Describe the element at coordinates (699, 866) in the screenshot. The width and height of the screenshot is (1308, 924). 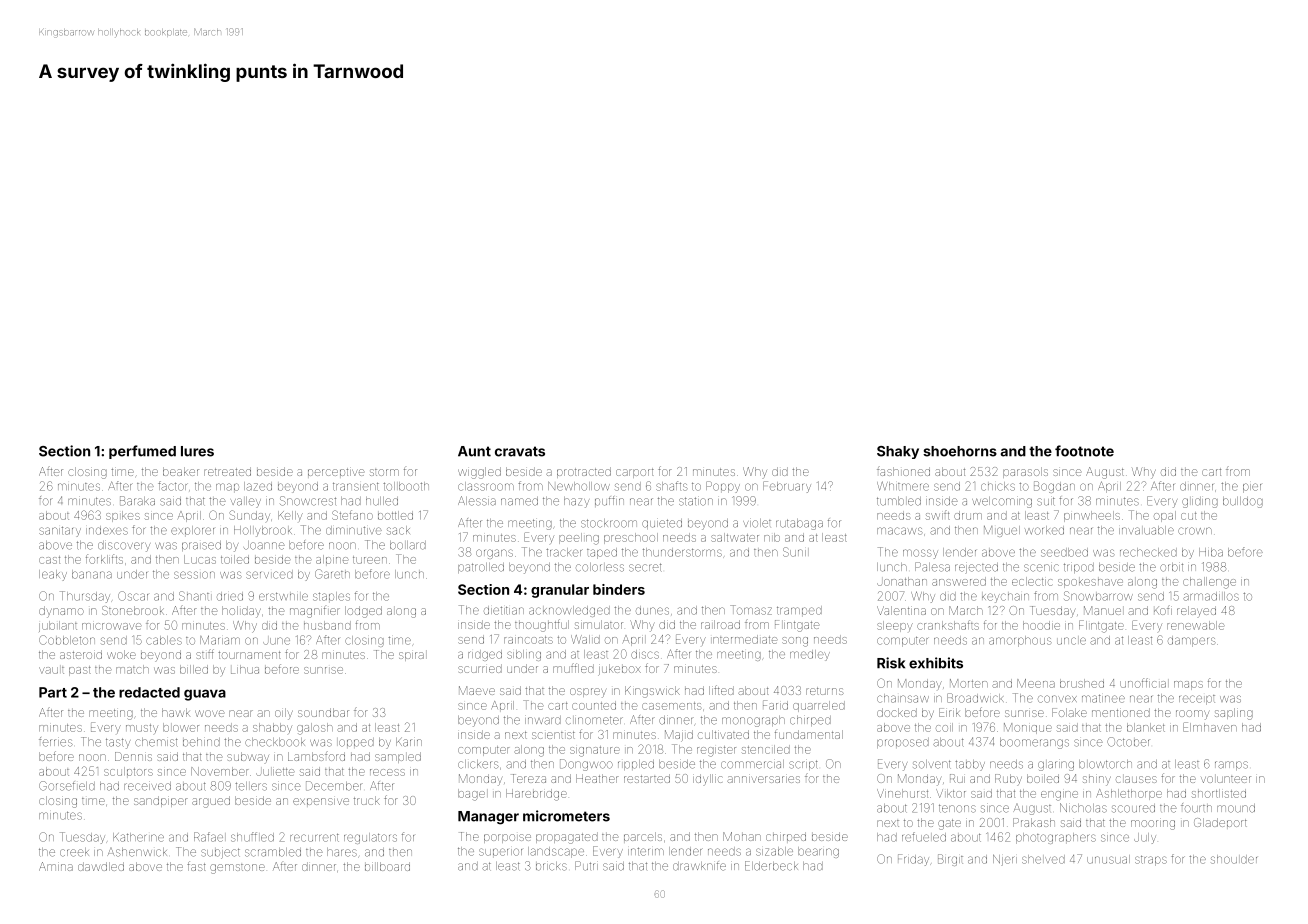
I see `drawknife` at that location.
